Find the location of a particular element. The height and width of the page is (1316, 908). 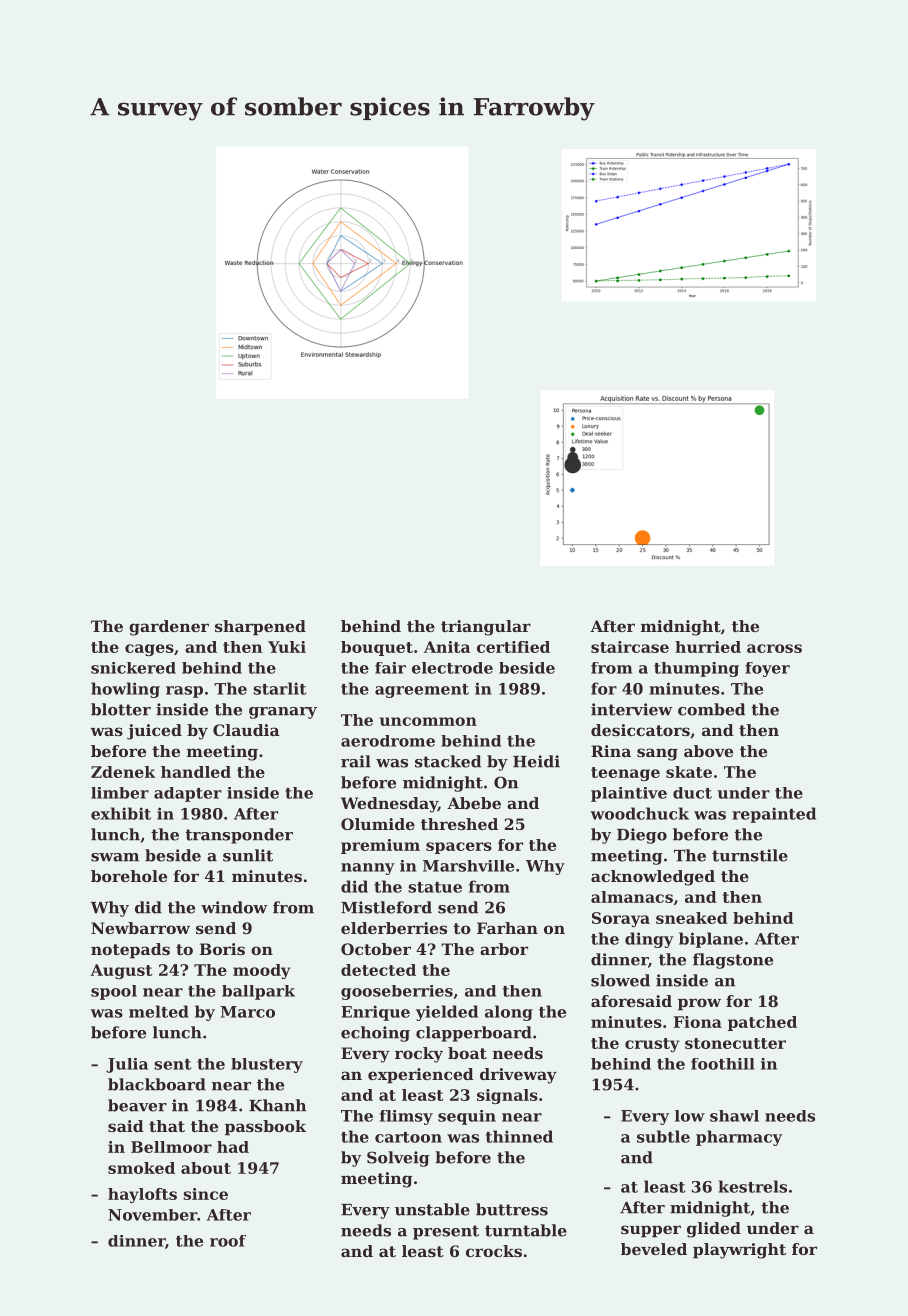

foyer is located at coordinates (767, 669).
